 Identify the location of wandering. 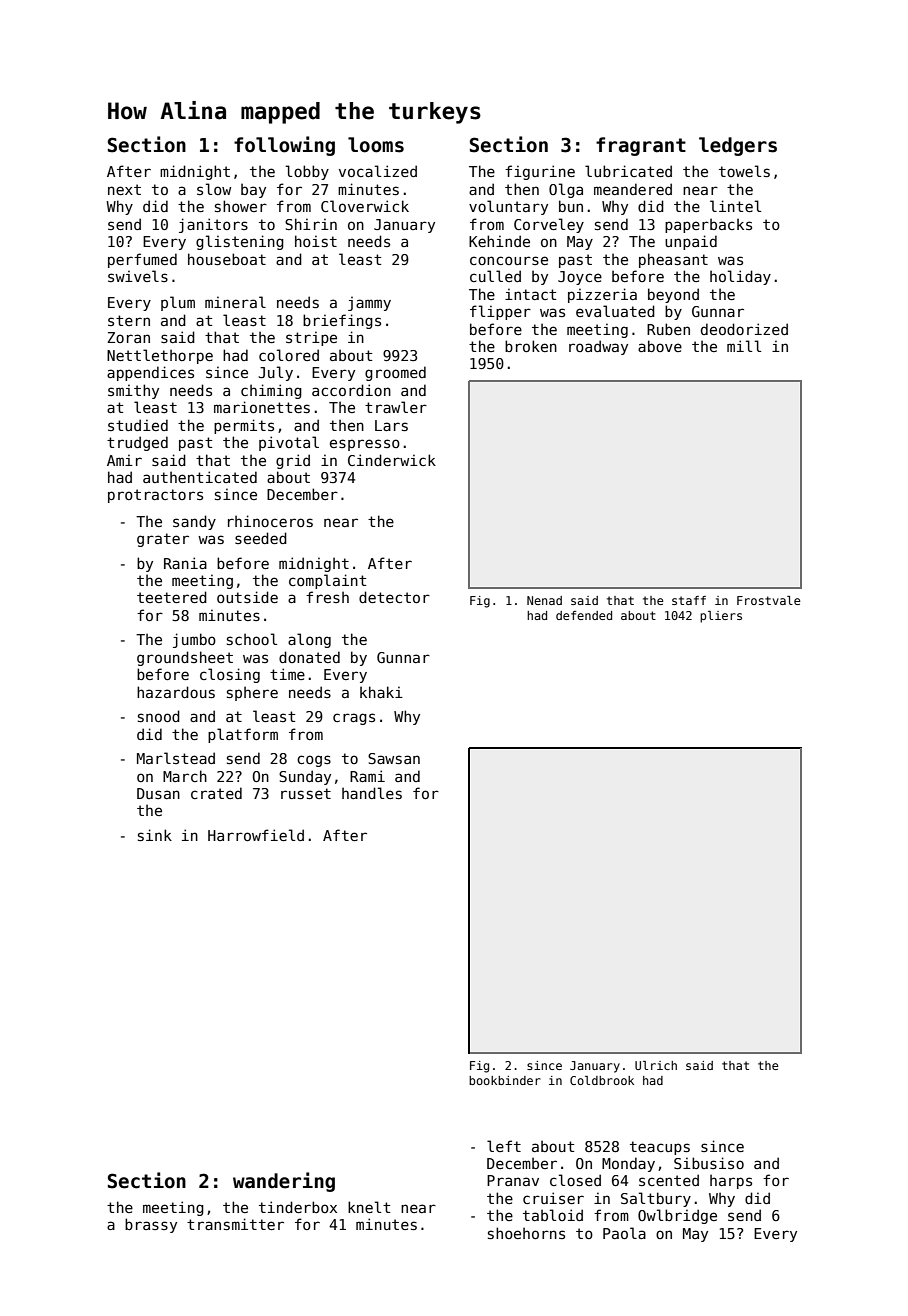
(284, 1182).
